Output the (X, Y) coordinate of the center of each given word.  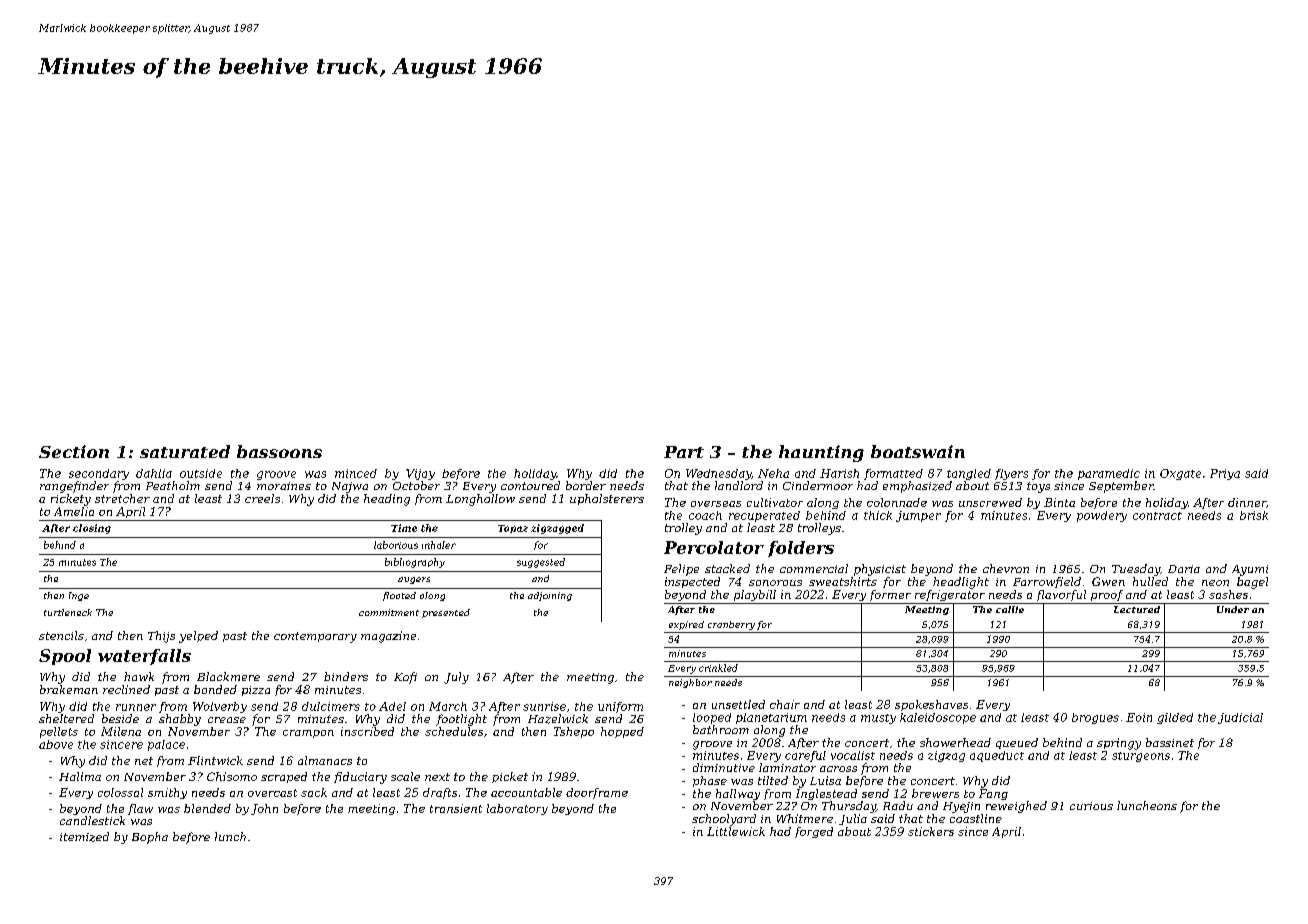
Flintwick (215, 760)
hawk (139, 676)
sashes (1228, 594)
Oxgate (1180, 474)
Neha (773, 473)
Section (74, 451)
